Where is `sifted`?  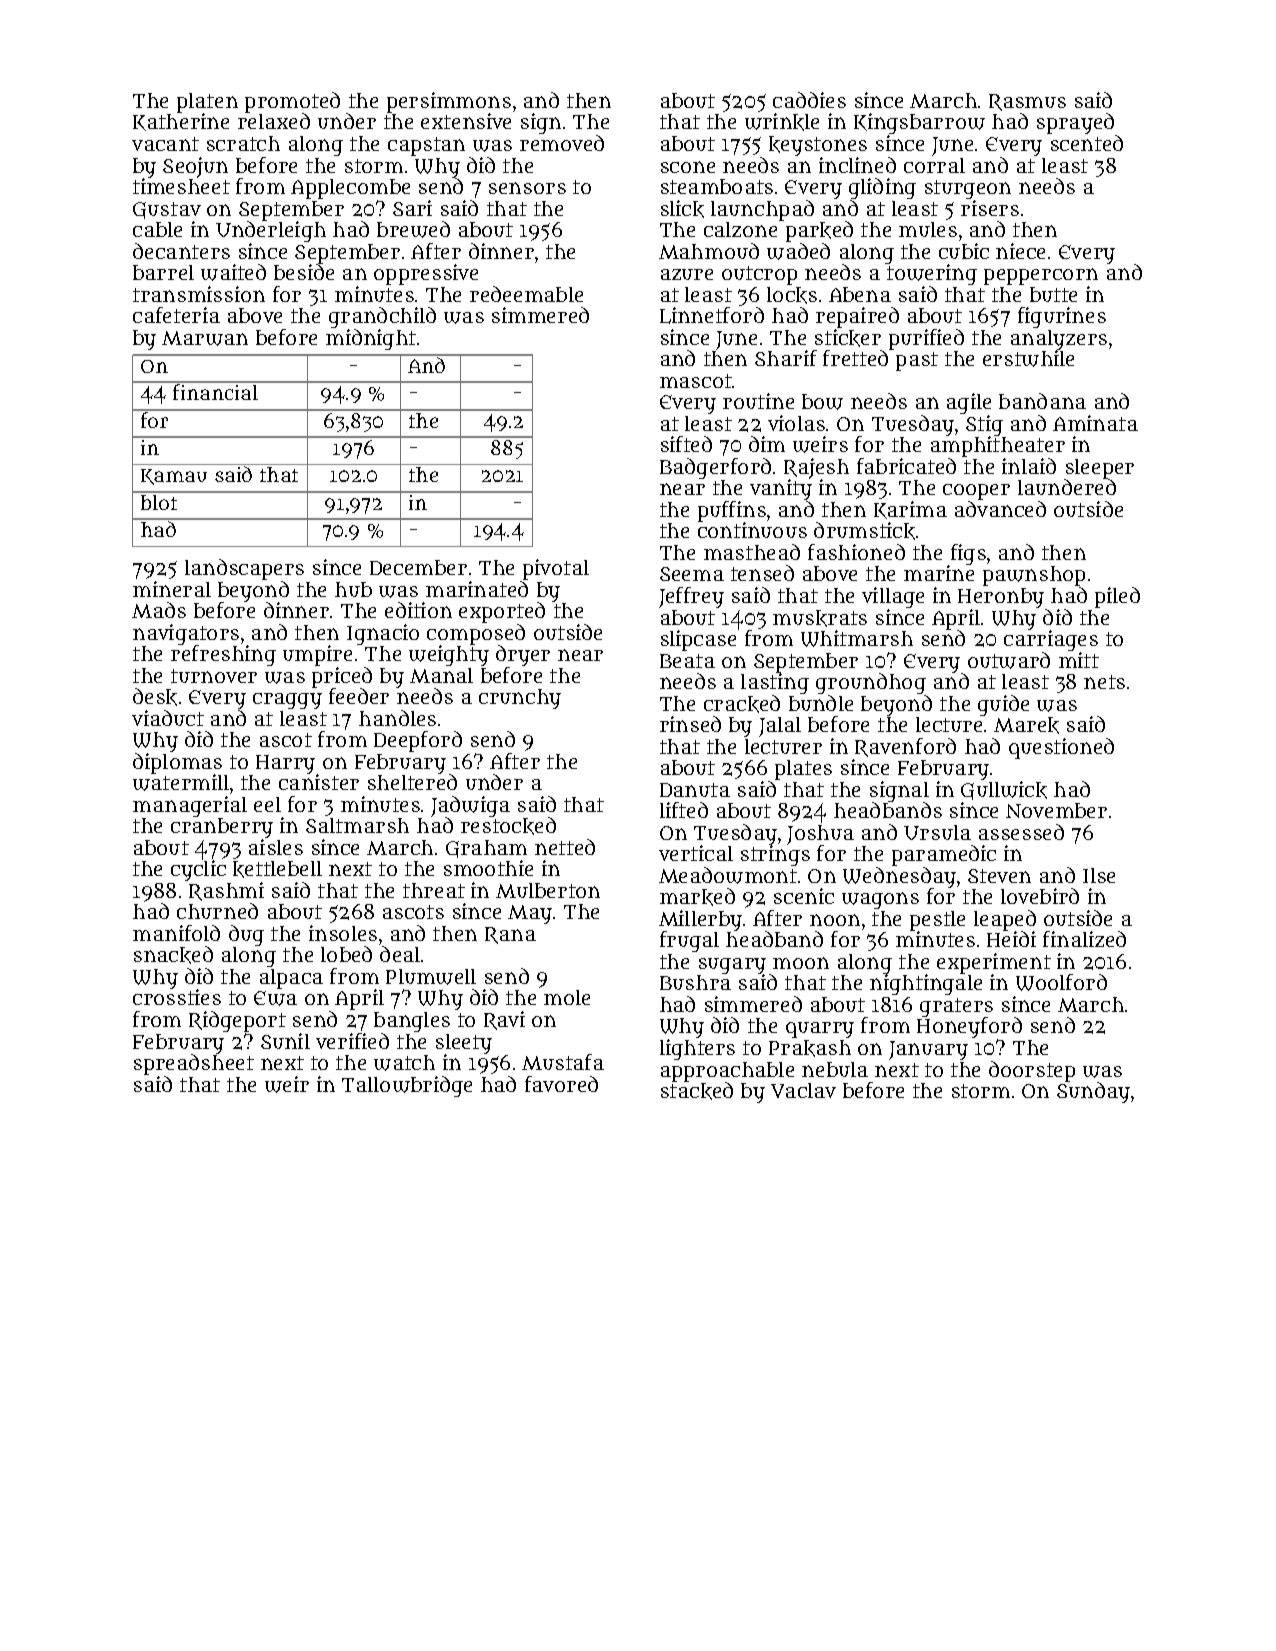 sifted is located at coordinates (686, 444).
